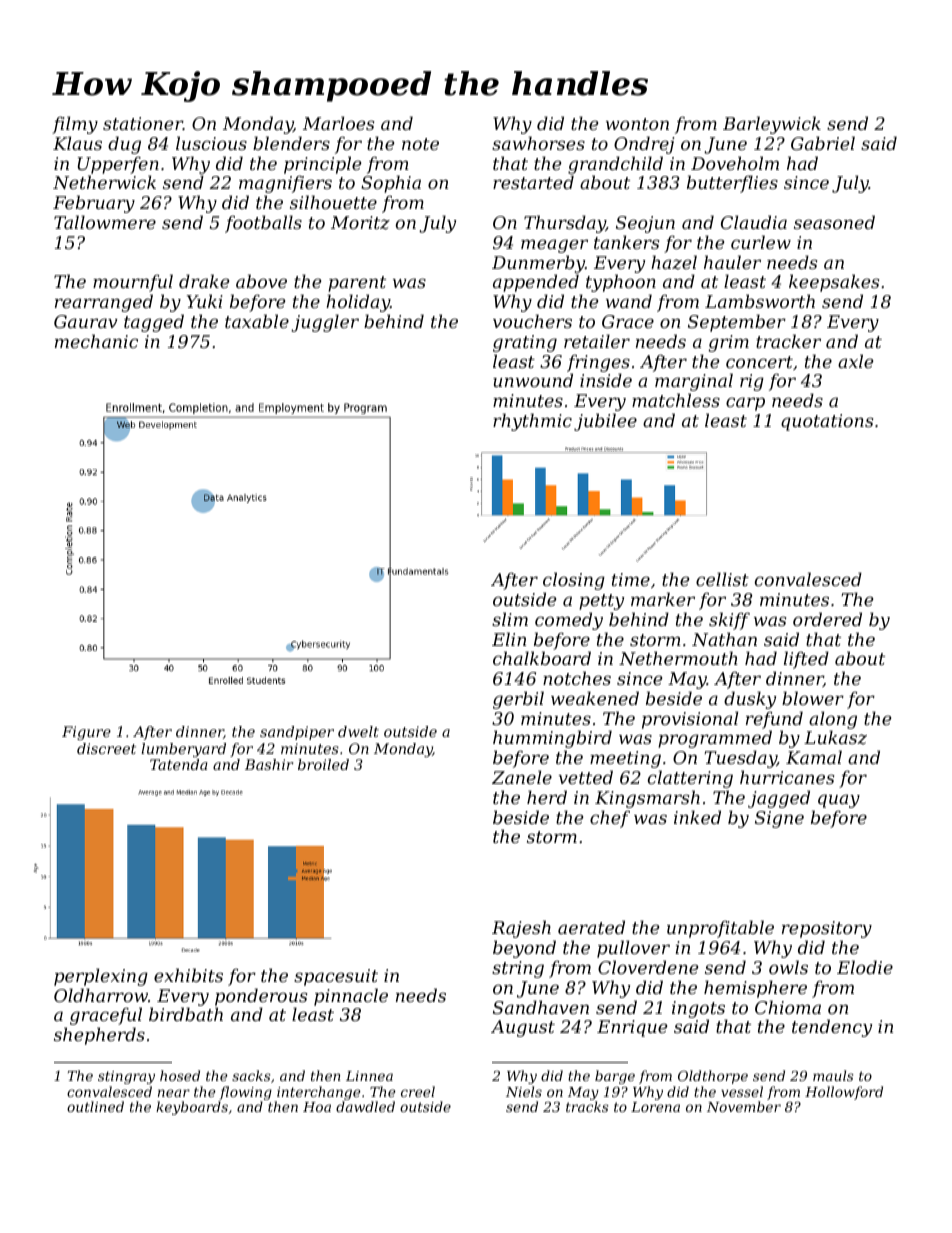 The width and height of the screenshot is (952, 1233). Describe the element at coordinates (101, 977) in the screenshot. I see `perplexing` at that location.
